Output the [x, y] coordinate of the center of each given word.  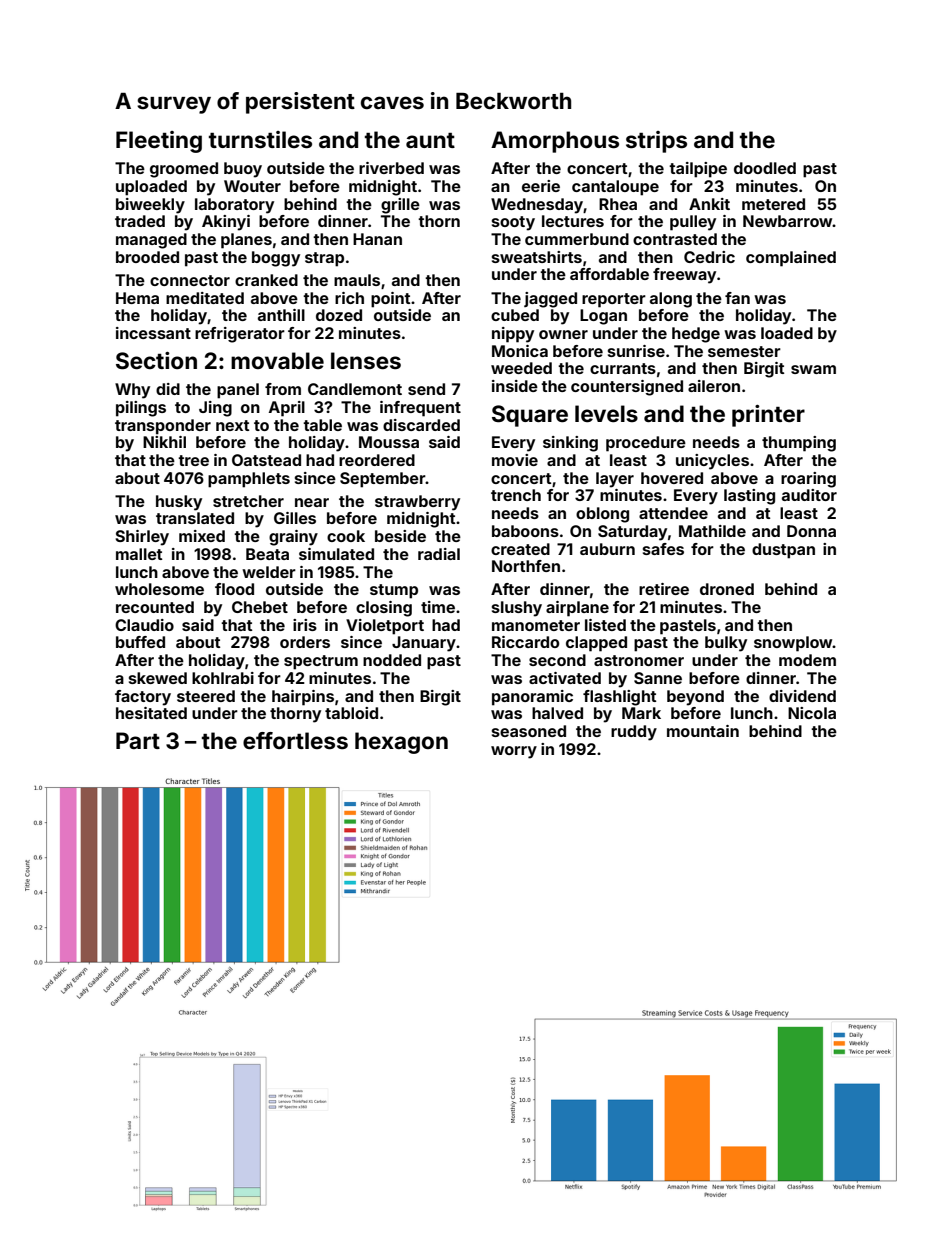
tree [193, 460]
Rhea [618, 204]
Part [138, 740]
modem [807, 660]
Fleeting [159, 142]
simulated [336, 554]
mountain [703, 731]
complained [791, 259]
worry [514, 752]
